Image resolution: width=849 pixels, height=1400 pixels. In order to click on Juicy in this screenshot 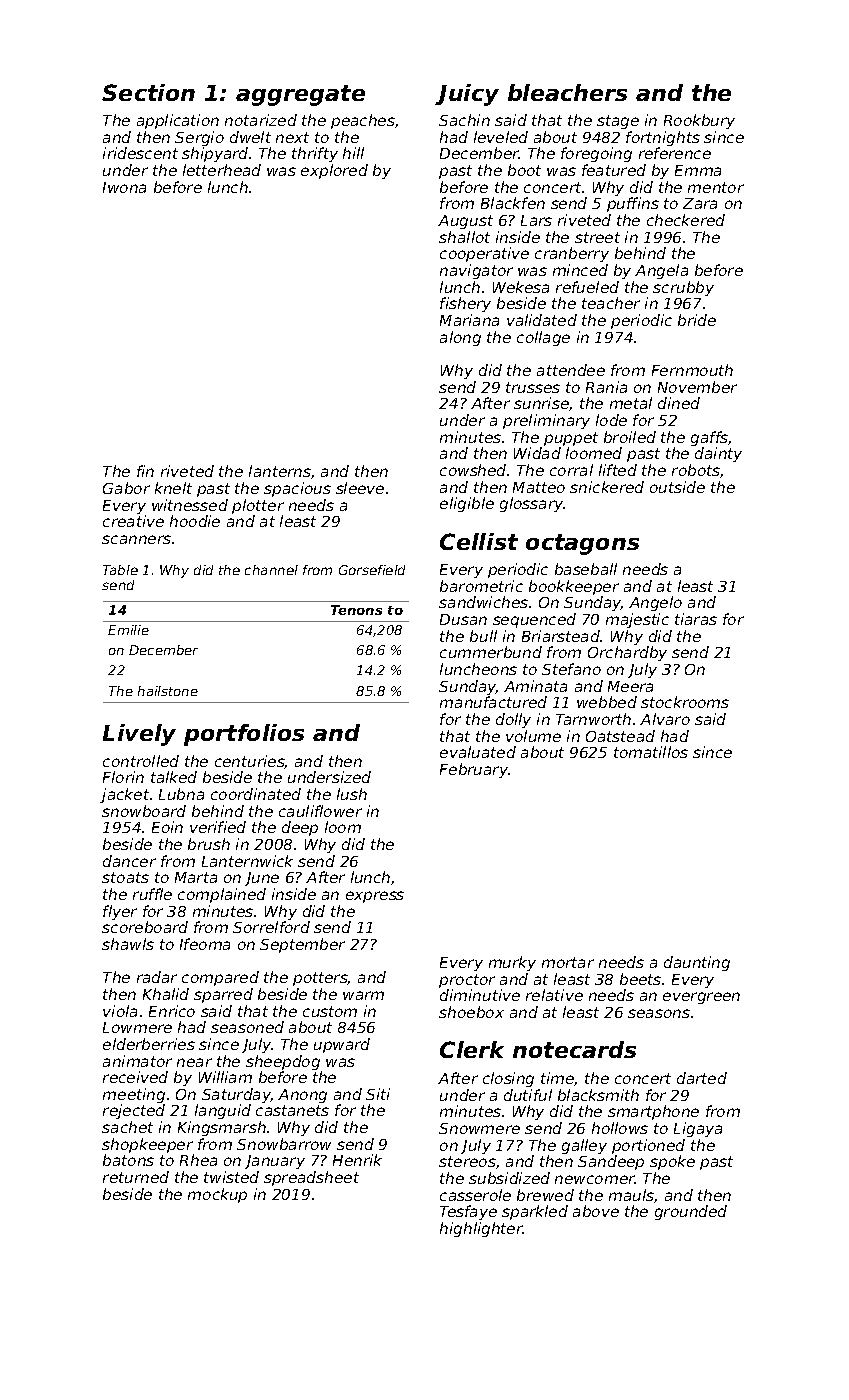, I will do `click(467, 95)`.
